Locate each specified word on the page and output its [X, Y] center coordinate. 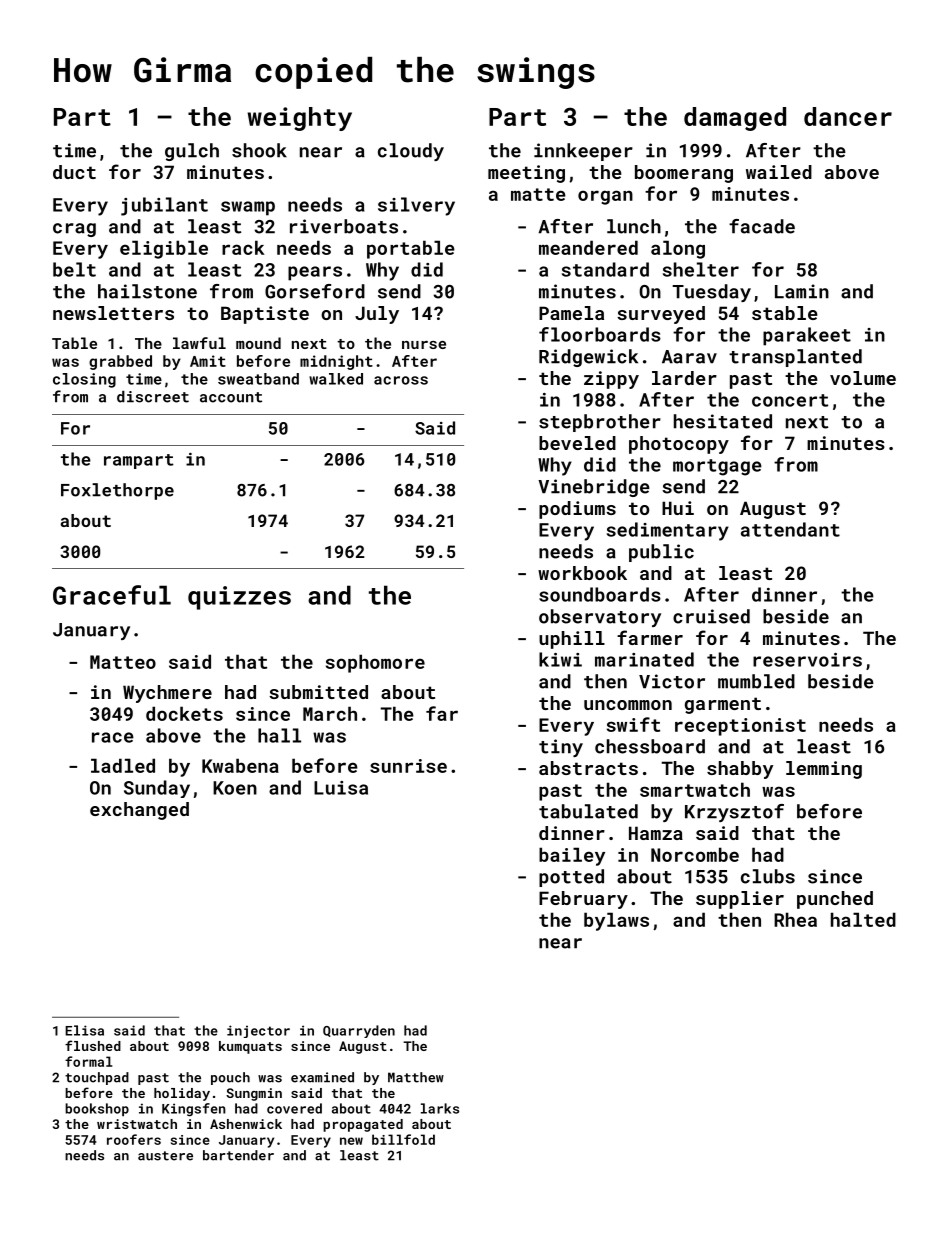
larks [440, 1108]
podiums [577, 510]
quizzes [239, 598]
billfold [403, 1139]
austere [165, 1156]
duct [74, 172]
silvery [416, 206]
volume [863, 378]
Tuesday [712, 293]
